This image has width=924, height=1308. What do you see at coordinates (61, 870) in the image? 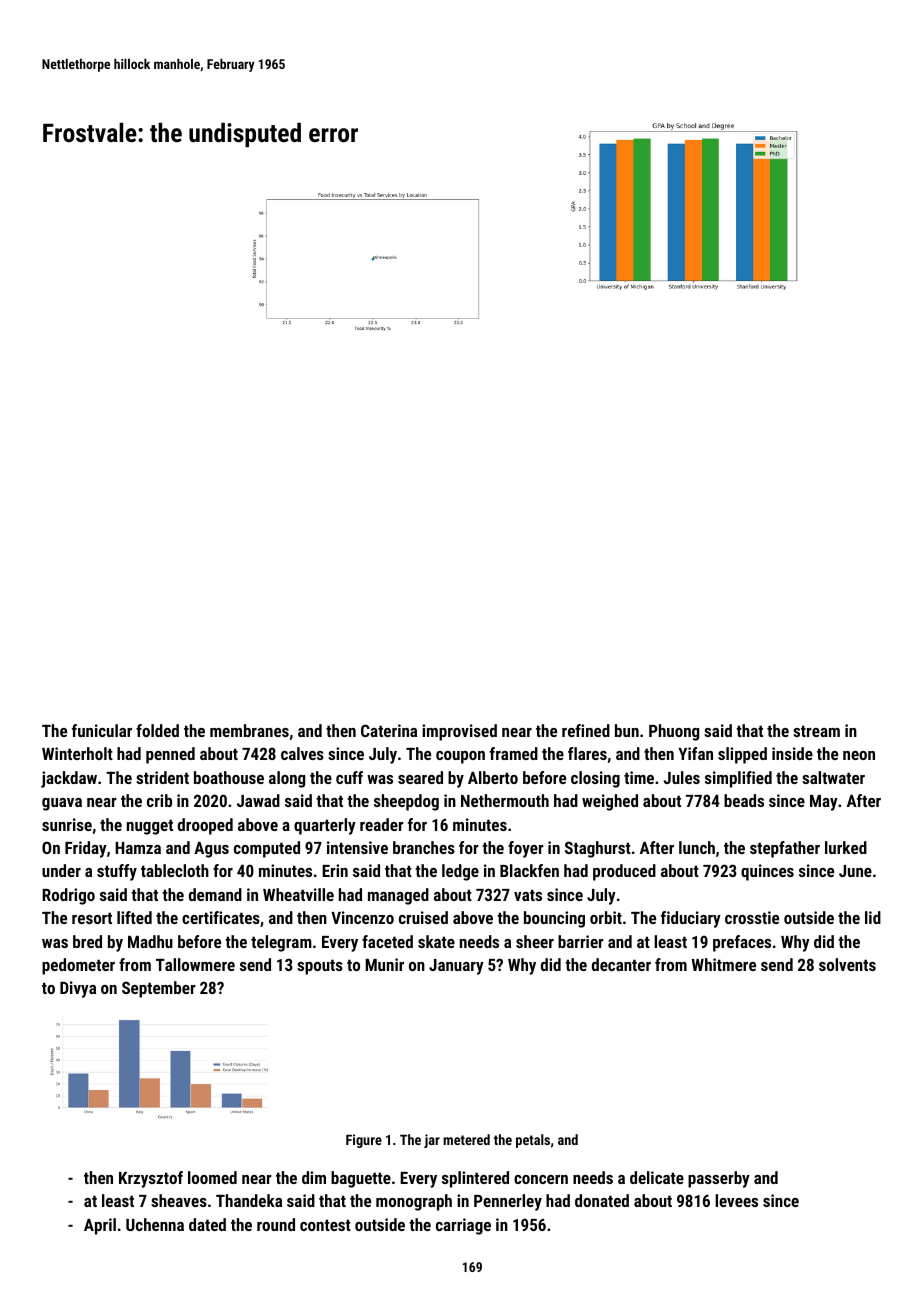
I see `under` at bounding box center [61, 870].
